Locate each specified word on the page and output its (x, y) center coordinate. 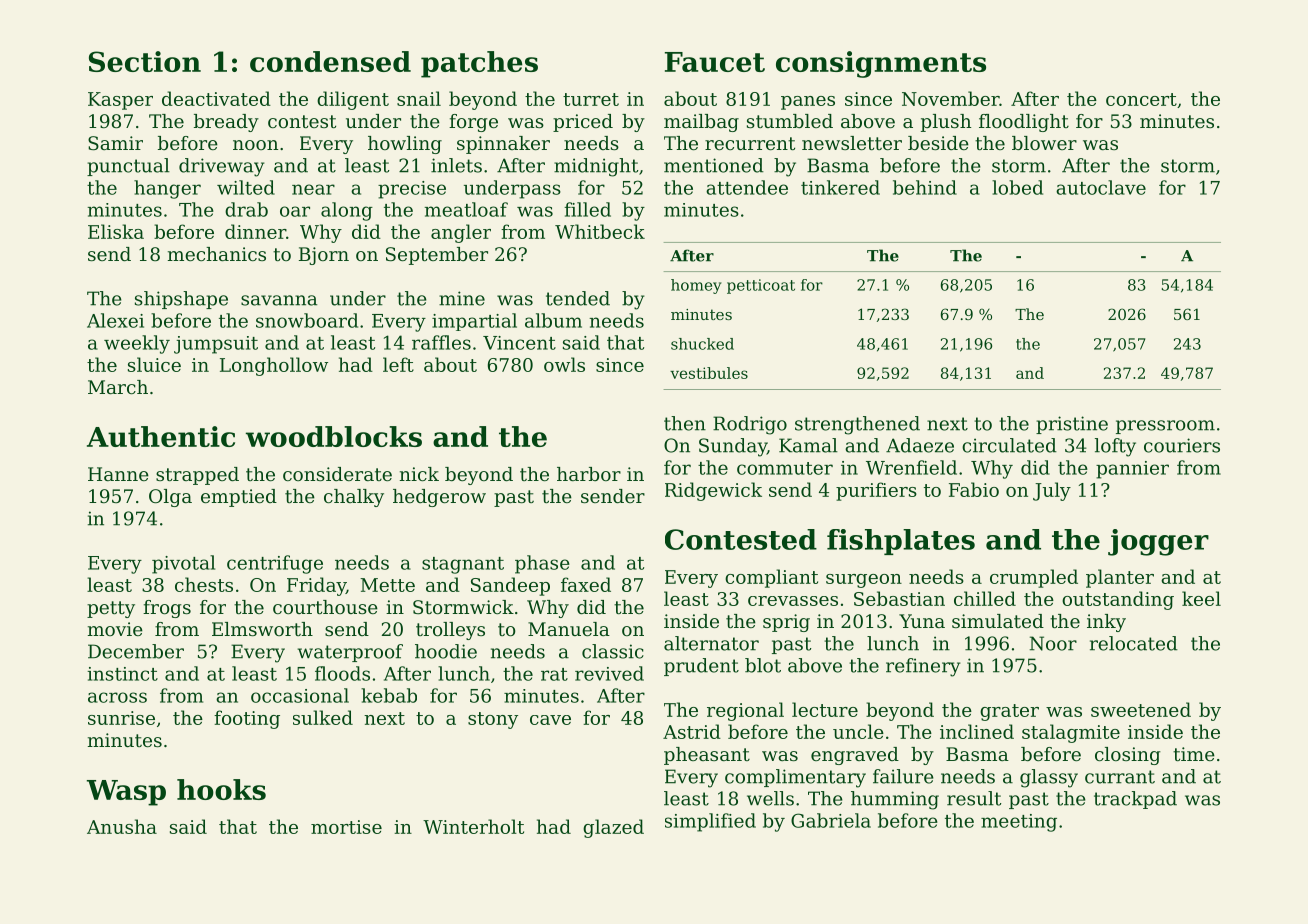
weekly (137, 344)
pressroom (1165, 427)
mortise (346, 827)
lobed (1017, 187)
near (313, 189)
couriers (1182, 445)
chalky (354, 498)
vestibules (709, 373)
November (950, 98)
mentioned (714, 165)
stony (493, 720)
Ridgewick (713, 491)
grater (1009, 712)
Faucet (715, 62)
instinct (122, 674)
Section (145, 61)
